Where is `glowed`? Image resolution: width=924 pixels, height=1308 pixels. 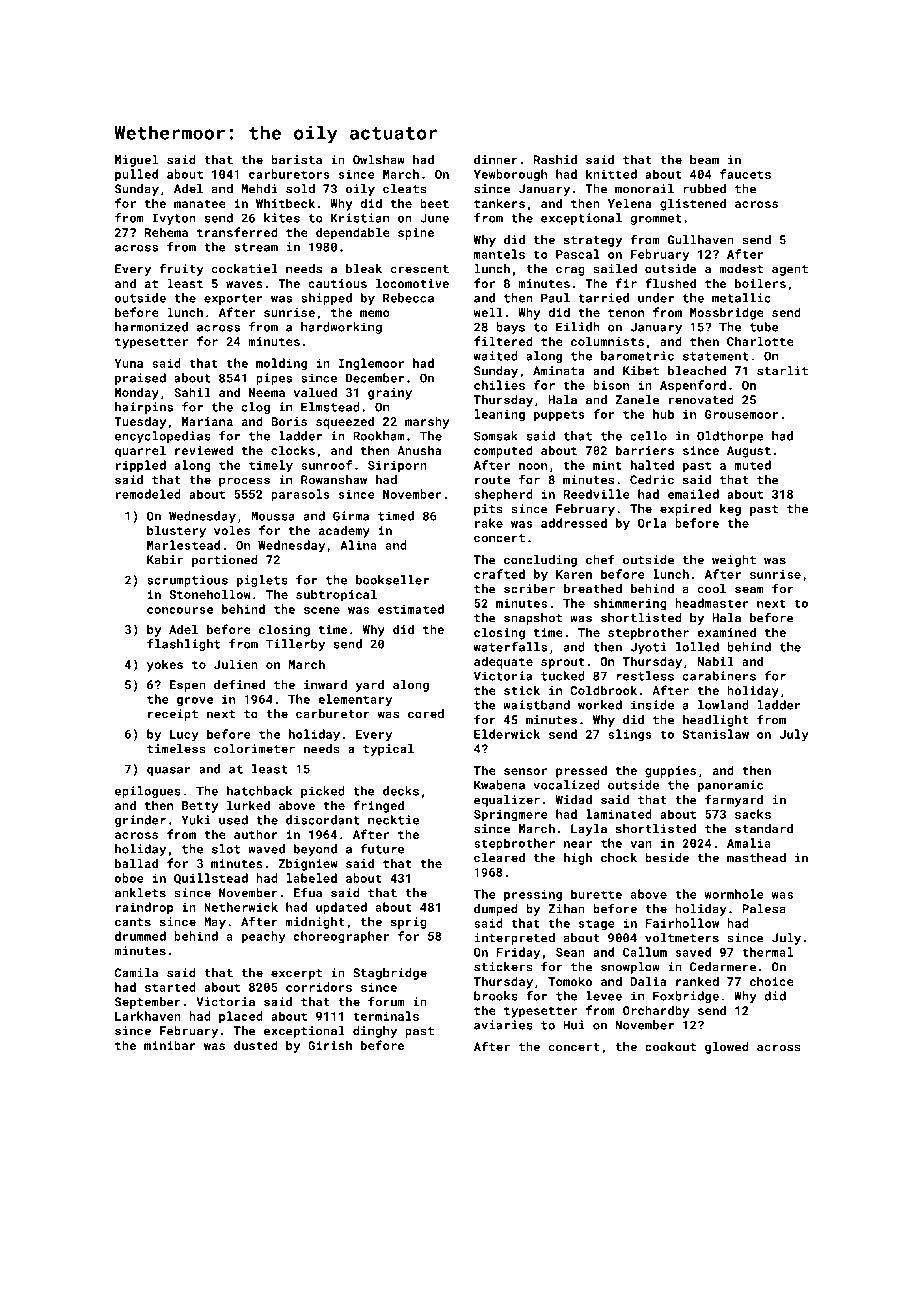
glowed is located at coordinates (727, 1048).
